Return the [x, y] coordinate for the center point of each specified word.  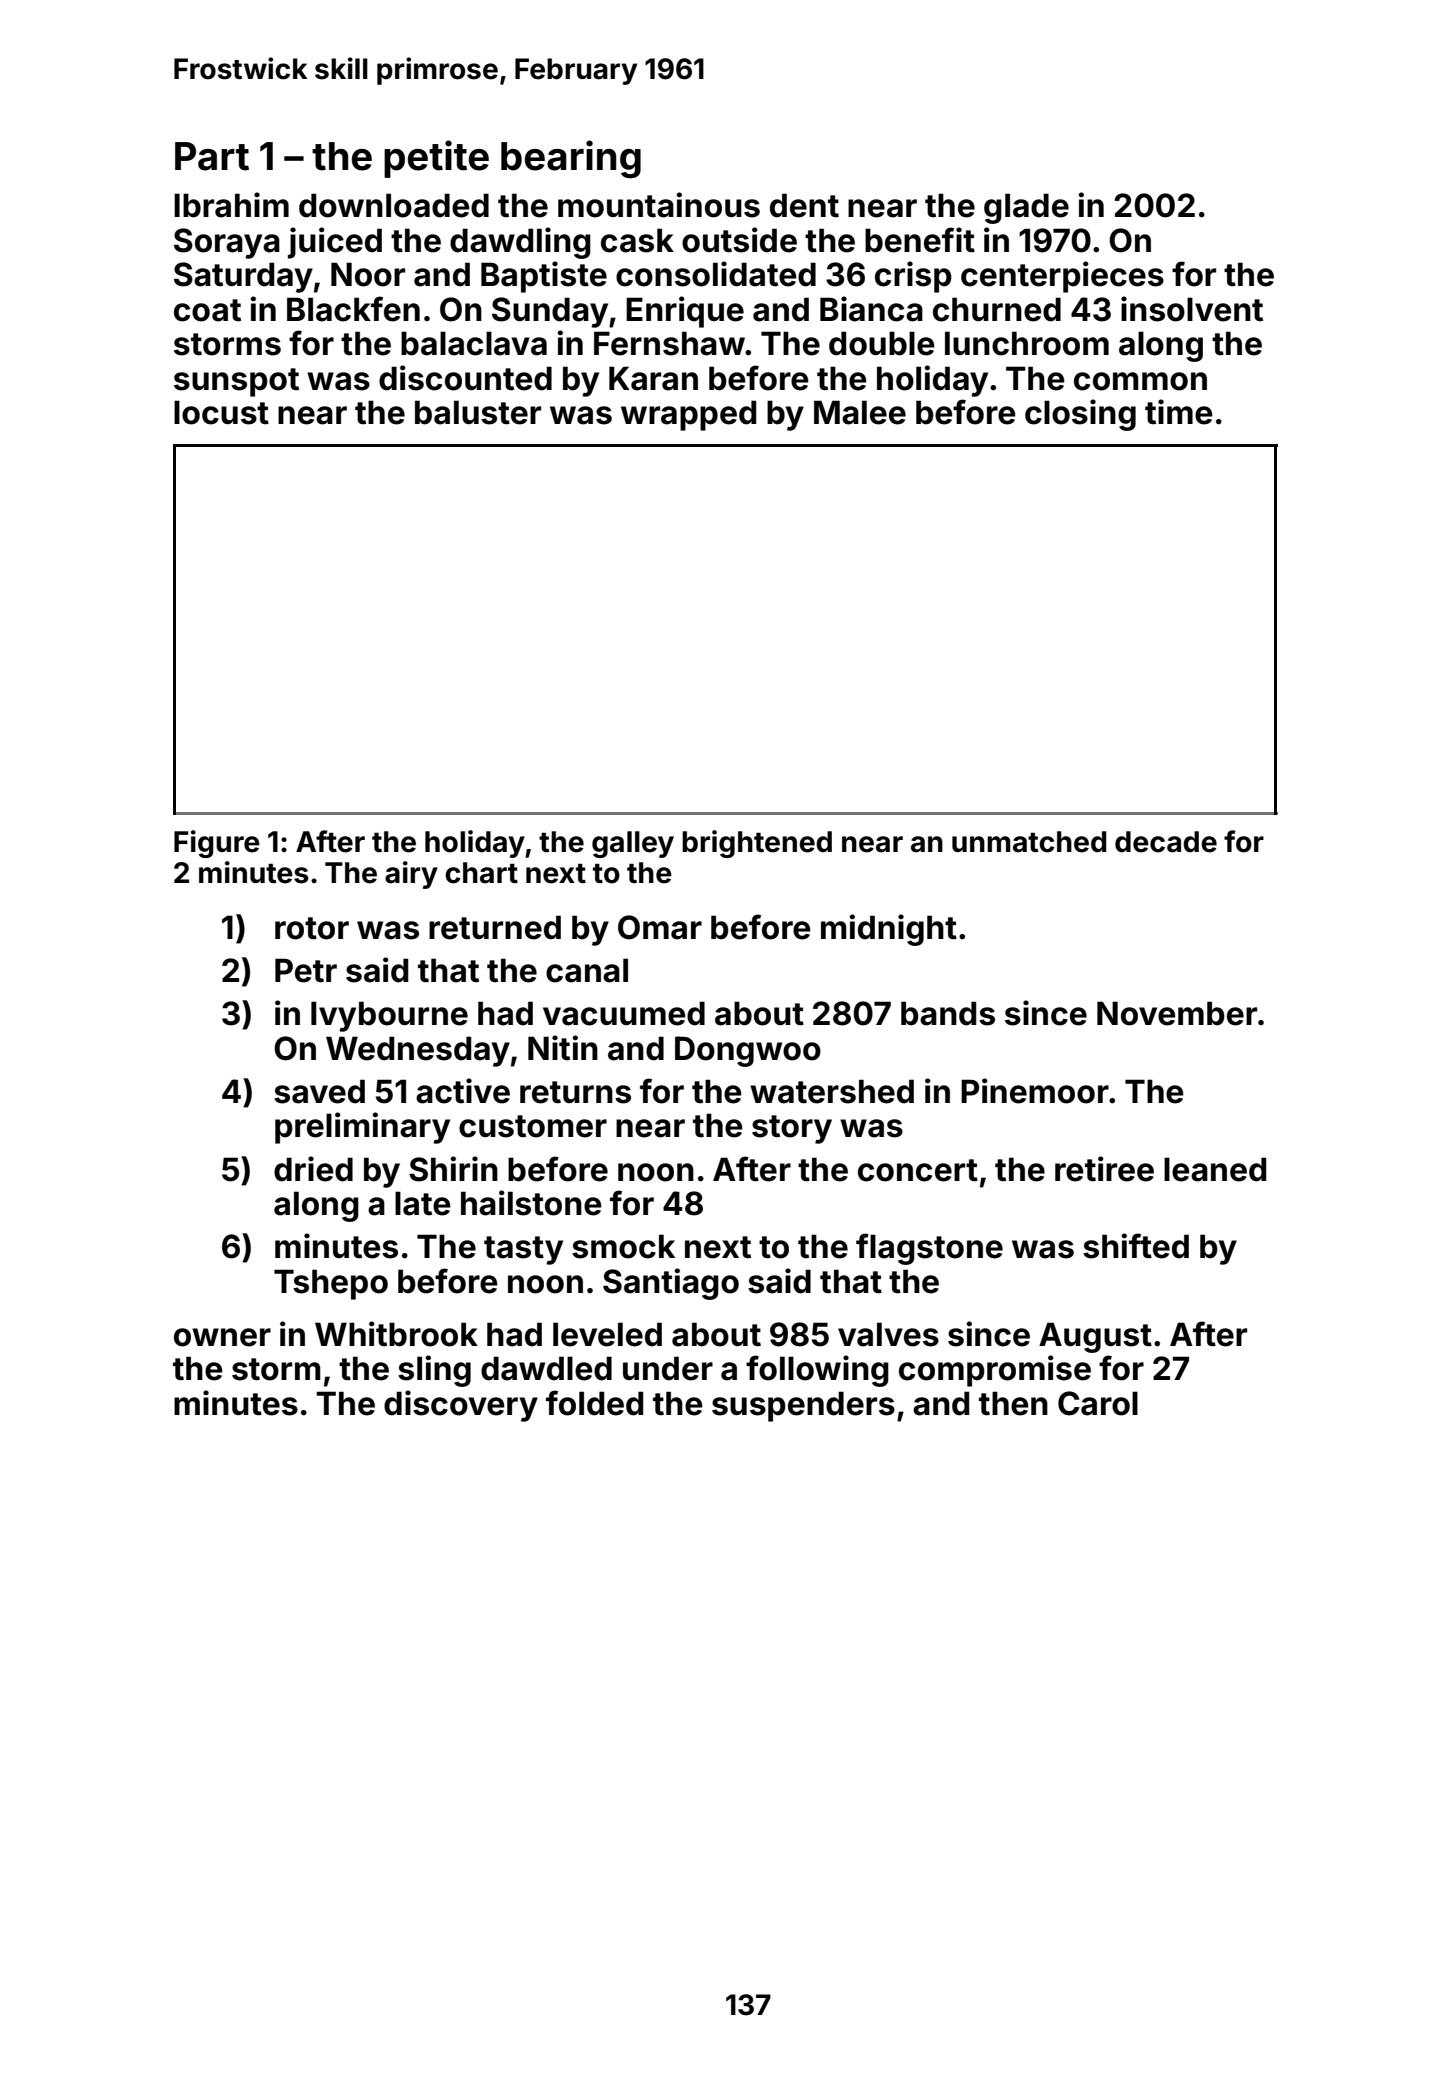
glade [1026, 208]
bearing [571, 159]
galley [633, 844]
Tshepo [331, 1284]
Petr [306, 970]
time [1179, 412]
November [1177, 1013]
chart [481, 873]
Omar [660, 927]
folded [594, 1403]
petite [436, 159]
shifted [1136, 1246]
